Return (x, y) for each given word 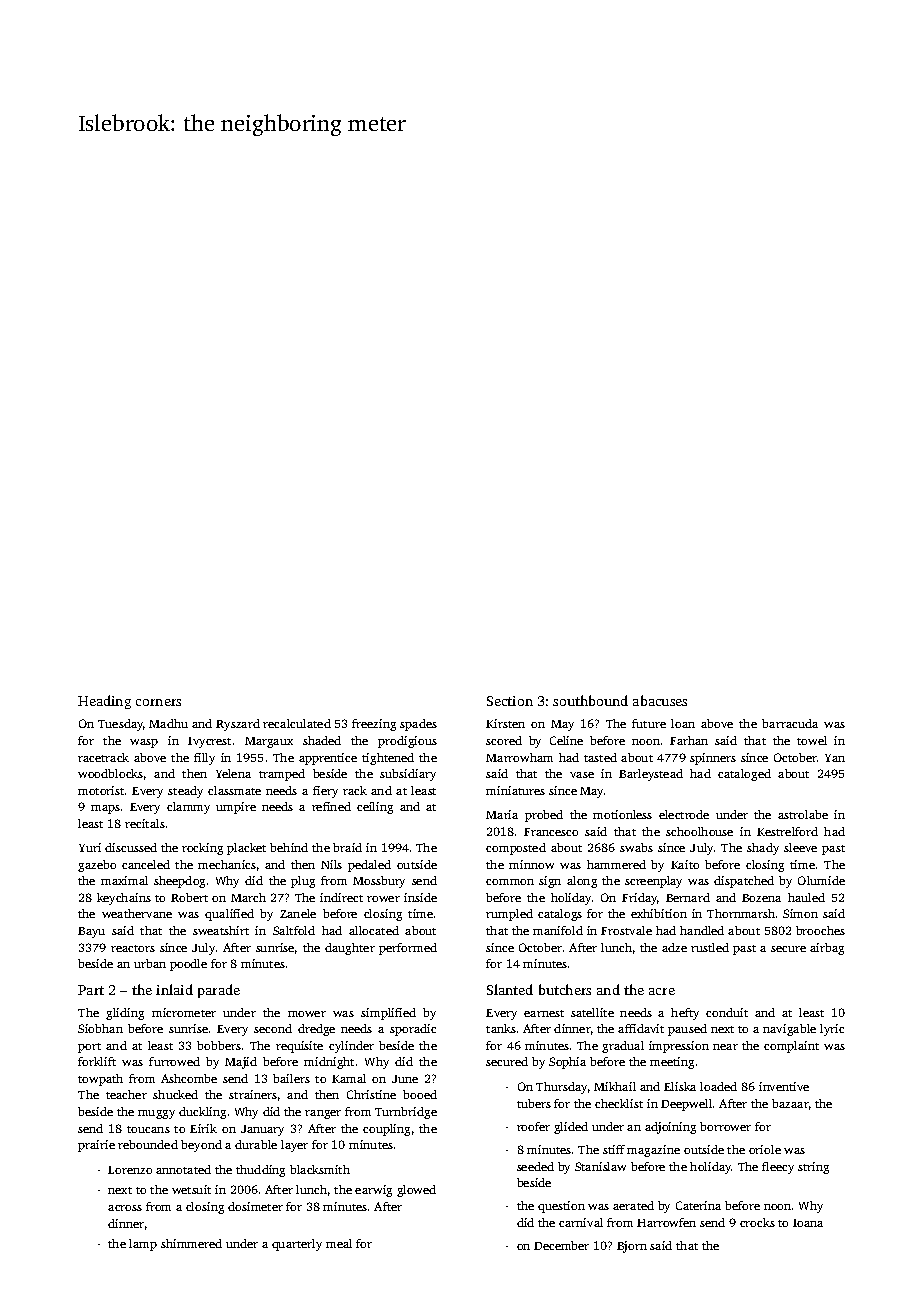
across (125, 1208)
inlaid (174, 989)
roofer (533, 1126)
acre (662, 991)
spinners (713, 759)
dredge (316, 1030)
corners (158, 702)
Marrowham (519, 757)
